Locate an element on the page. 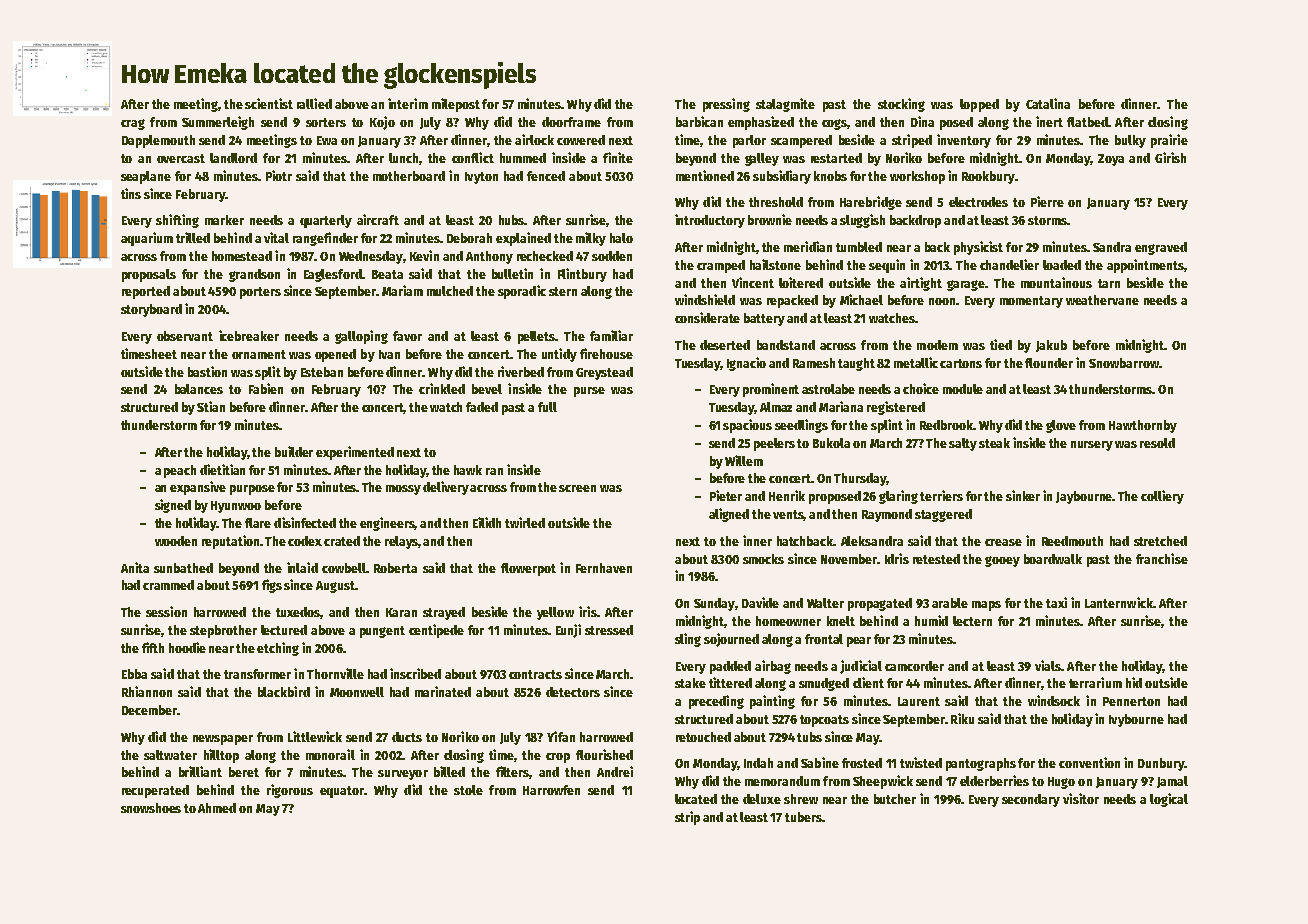 The image size is (1308, 924). equator is located at coordinates (342, 792).
